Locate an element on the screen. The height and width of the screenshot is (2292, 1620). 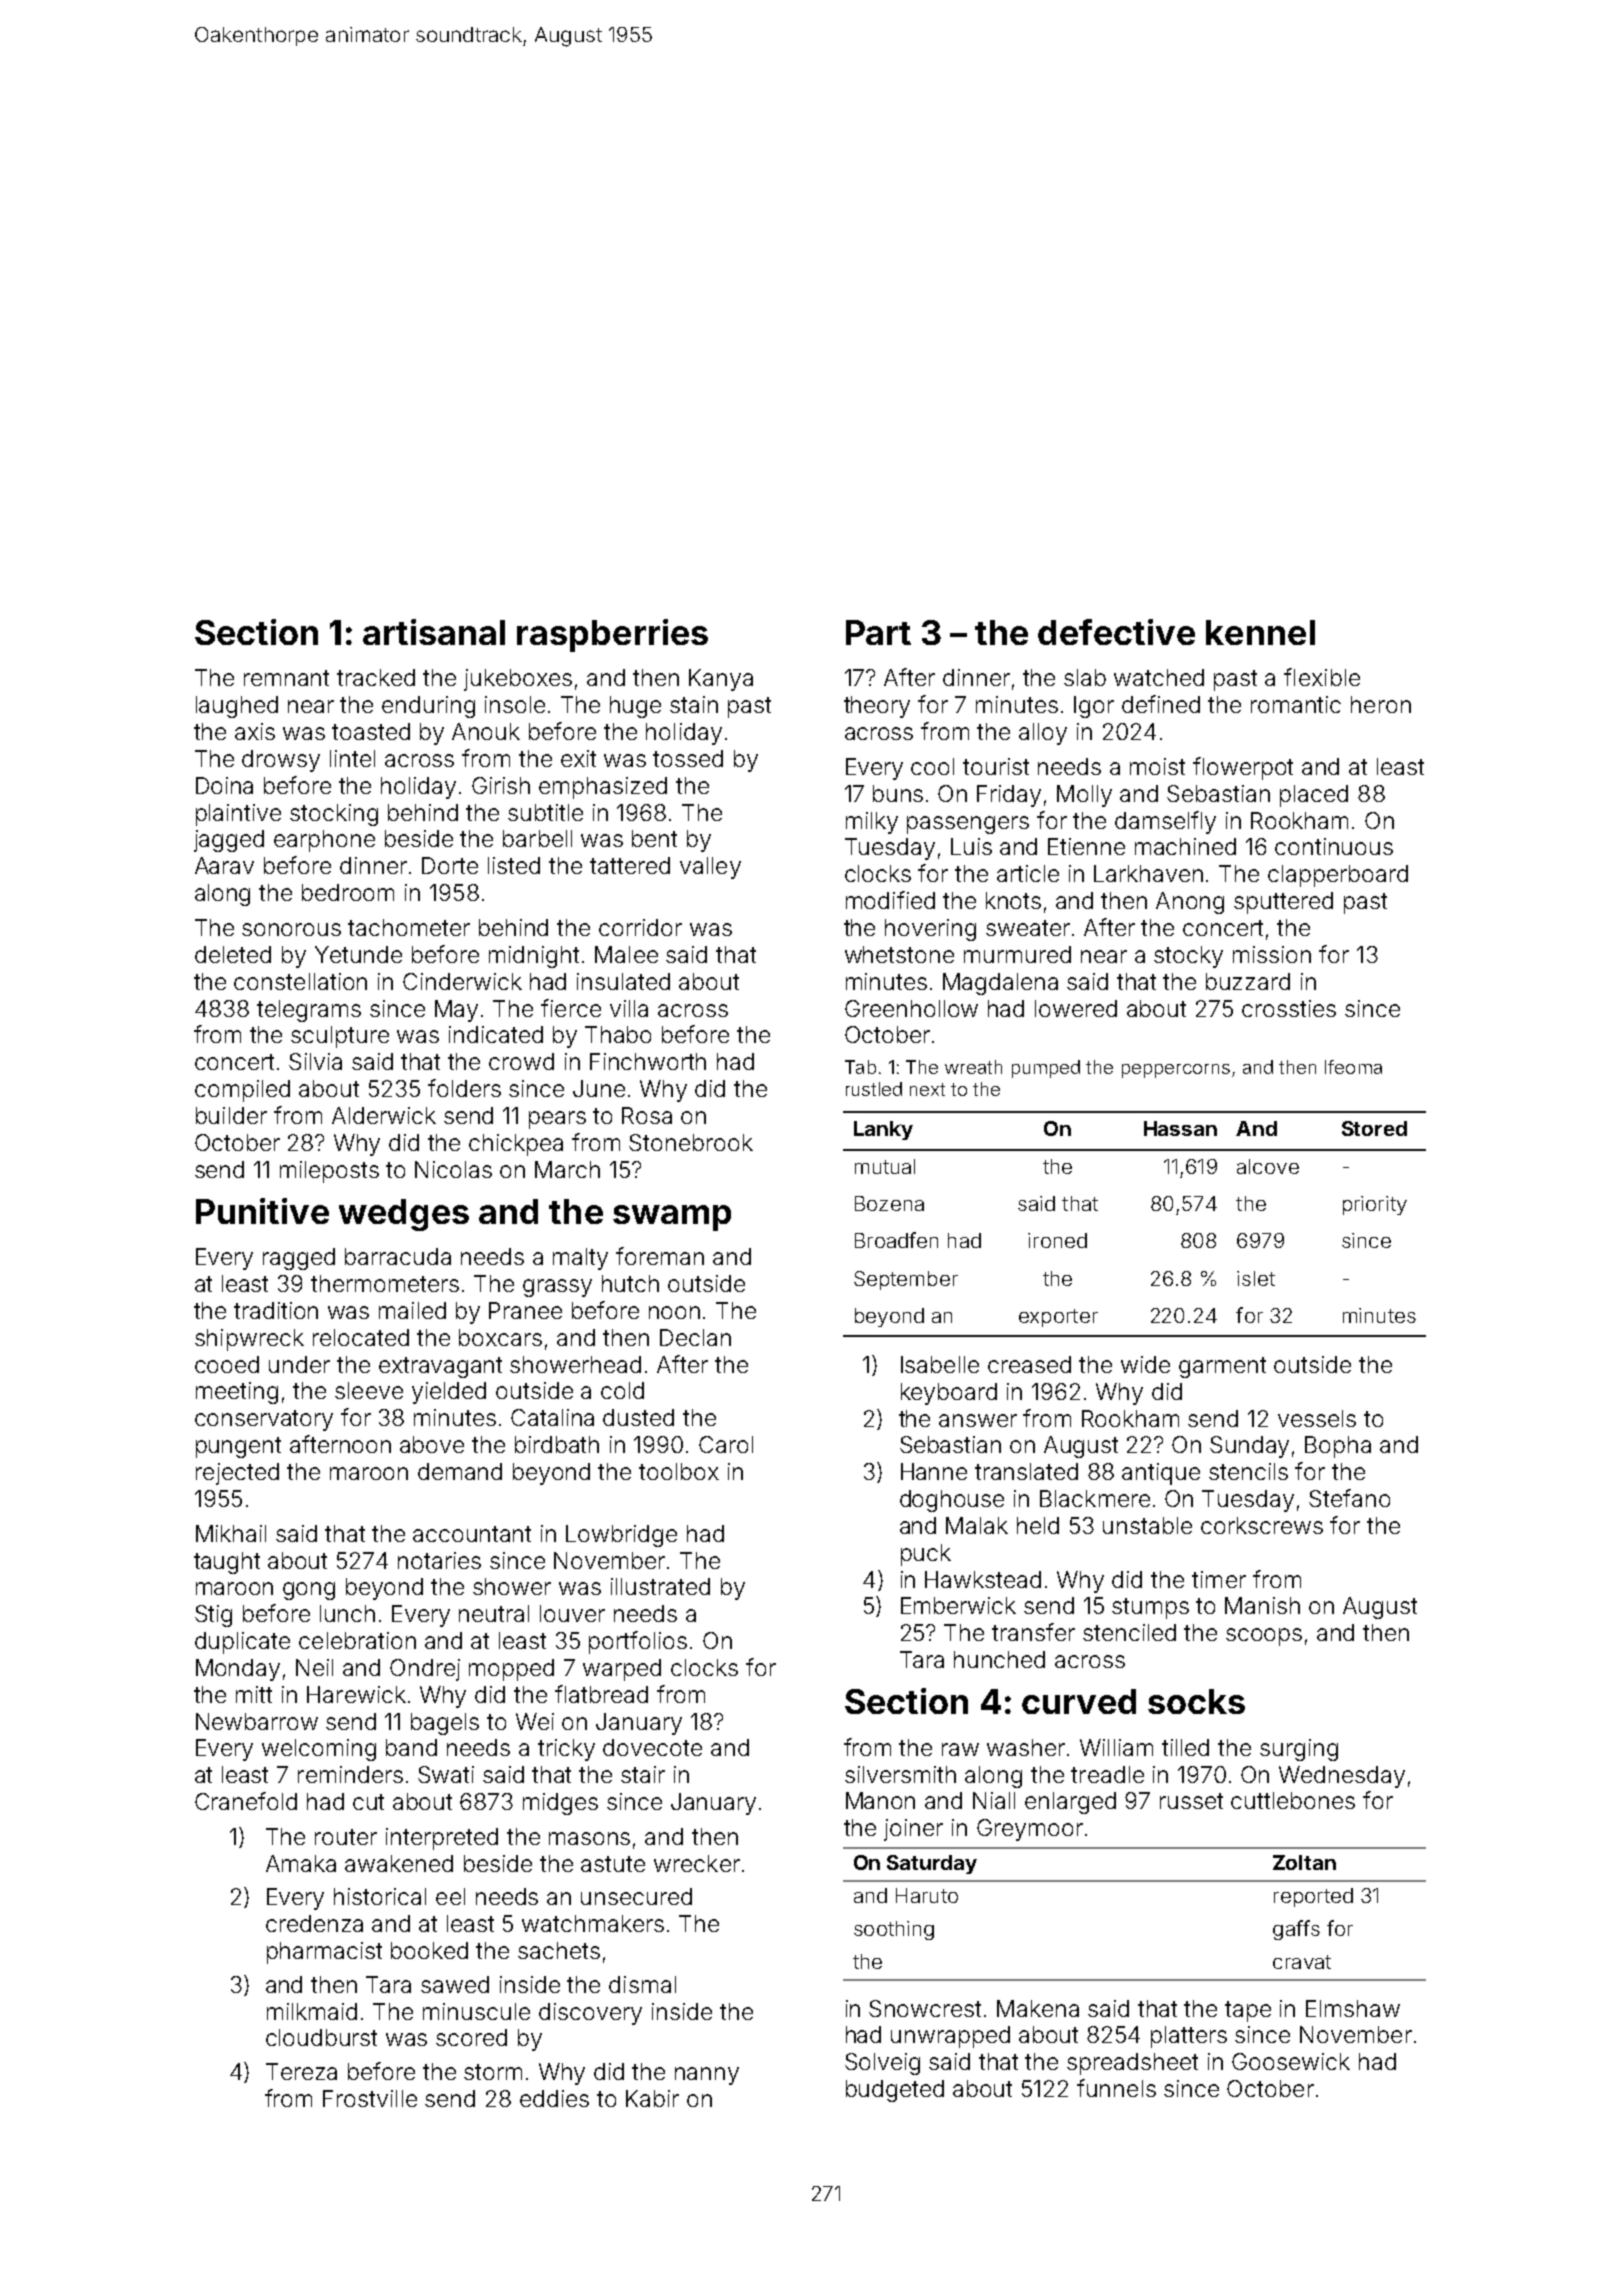
crowd is located at coordinates (521, 1061).
